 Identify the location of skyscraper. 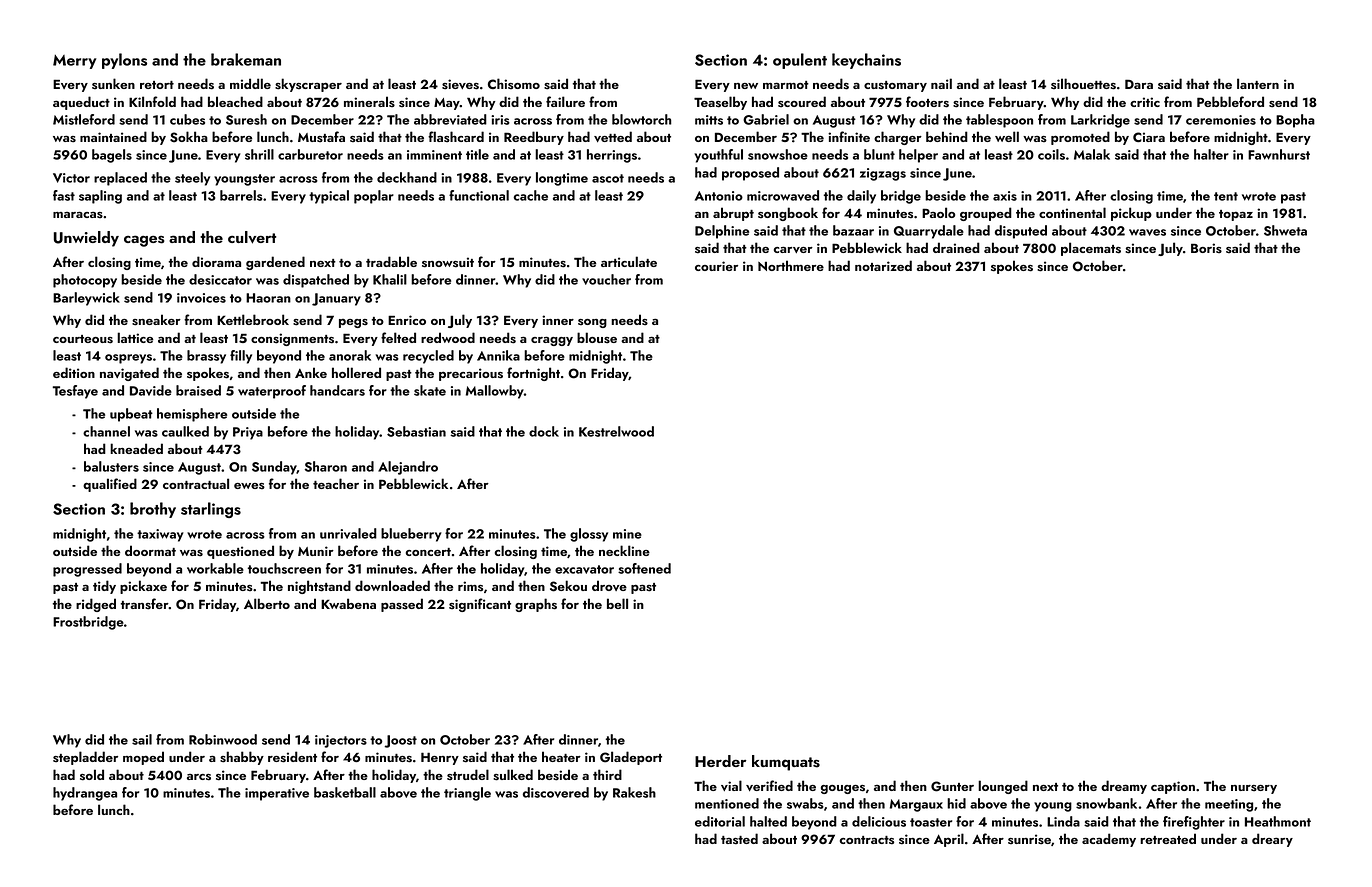
(308, 85).
